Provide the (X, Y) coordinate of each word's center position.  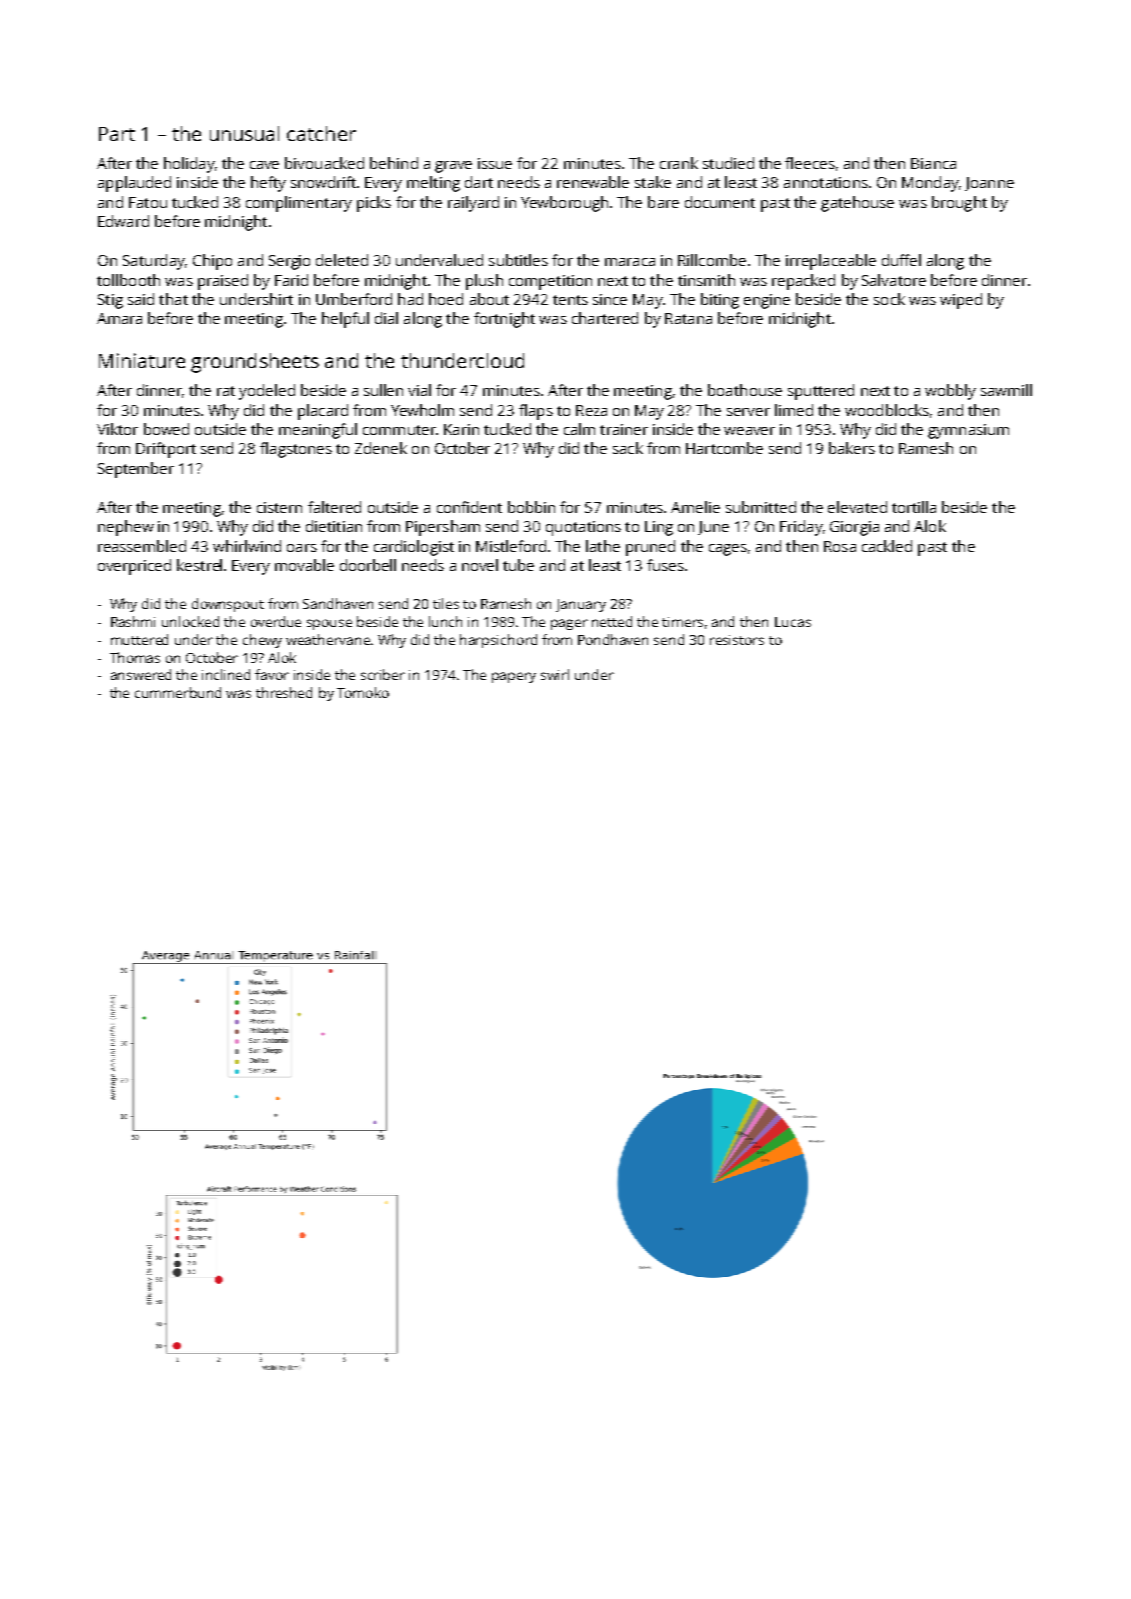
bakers (852, 448)
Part (117, 134)
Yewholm (422, 410)
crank (679, 163)
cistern (279, 507)
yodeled (267, 392)
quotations (583, 528)
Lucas (793, 622)
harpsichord (498, 641)
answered (141, 674)
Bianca (933, 163)
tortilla (914, 507)
